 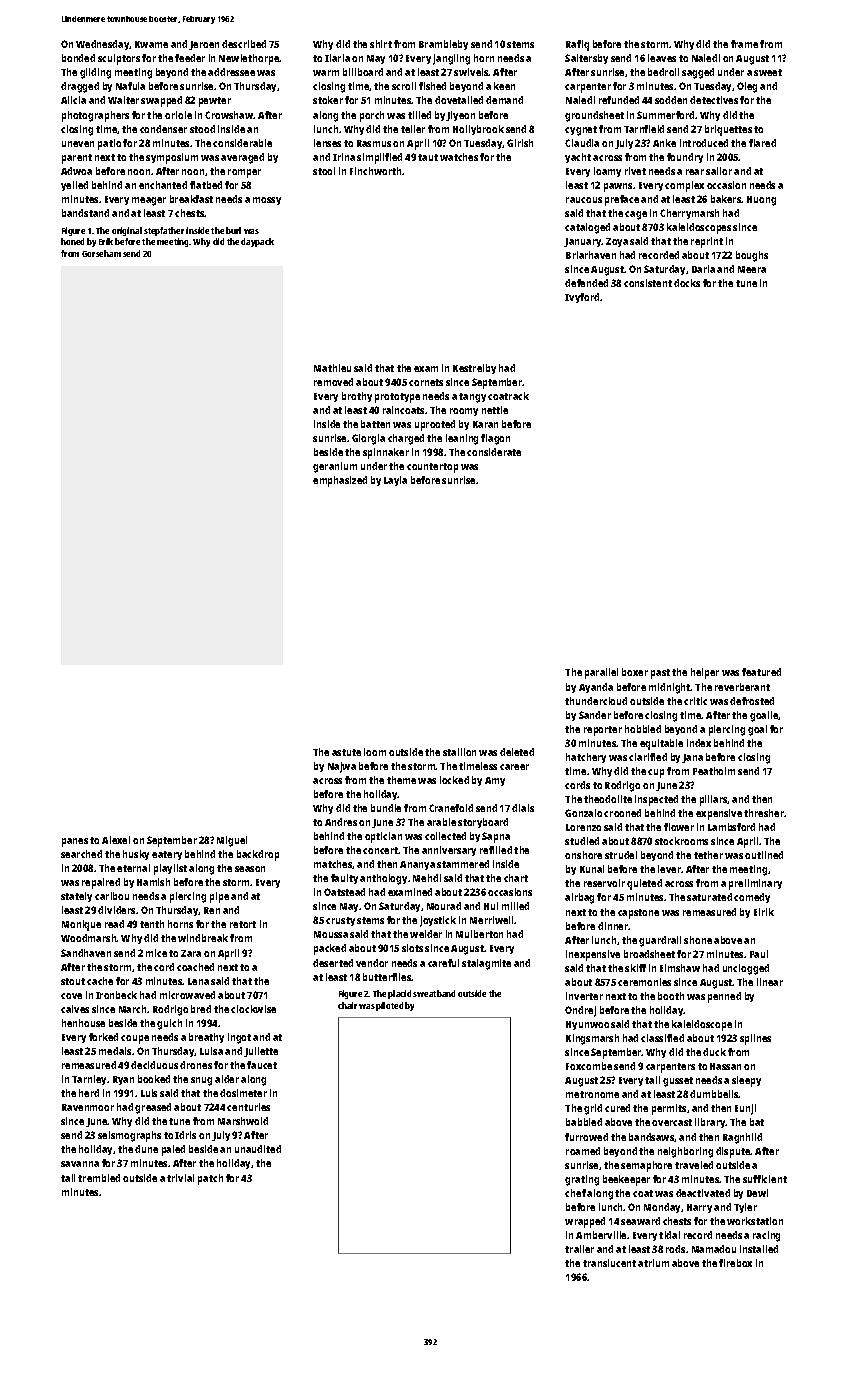 What do you see at coordinates (582, 143) in the page?
I see `Claudia` at bounding box center [582, 143].
